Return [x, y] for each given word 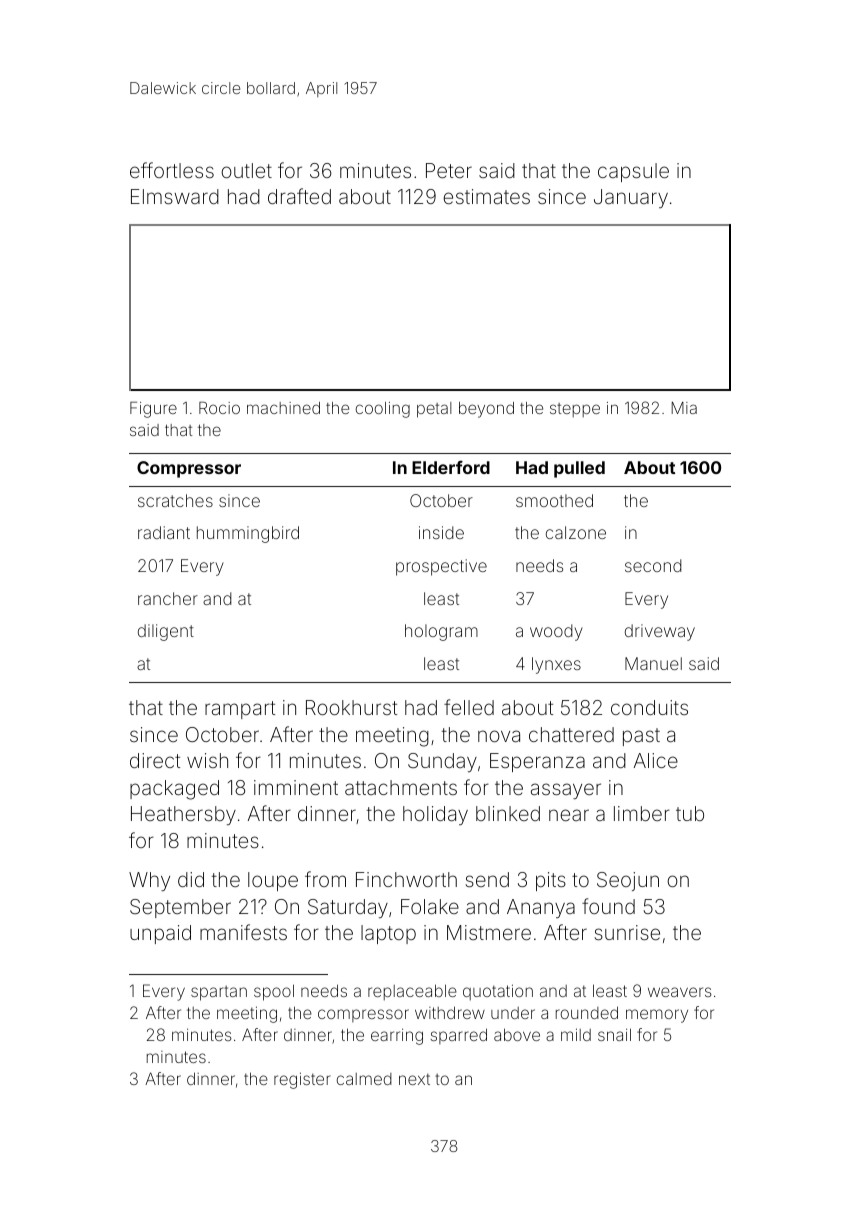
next [414, 1079]
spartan [219, 993]
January [631, 198]
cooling [382, 410]
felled [469, 707]
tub [690, 813]
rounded [587, 1012]
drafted [299, 196]
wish [207, 760]
